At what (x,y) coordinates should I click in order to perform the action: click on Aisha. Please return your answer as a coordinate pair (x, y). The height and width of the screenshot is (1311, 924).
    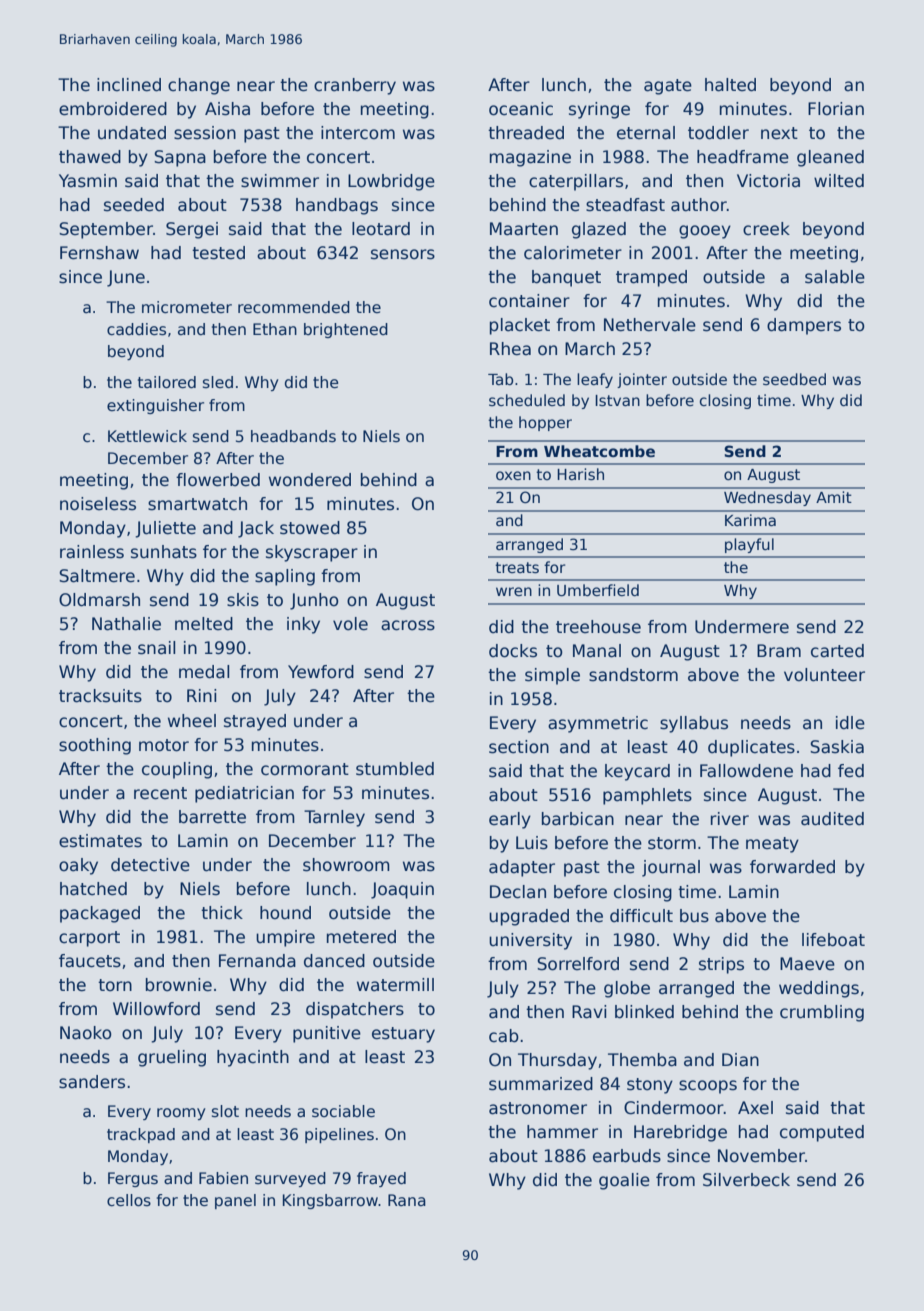
    Looking at the image, I should click on (227, 109).
